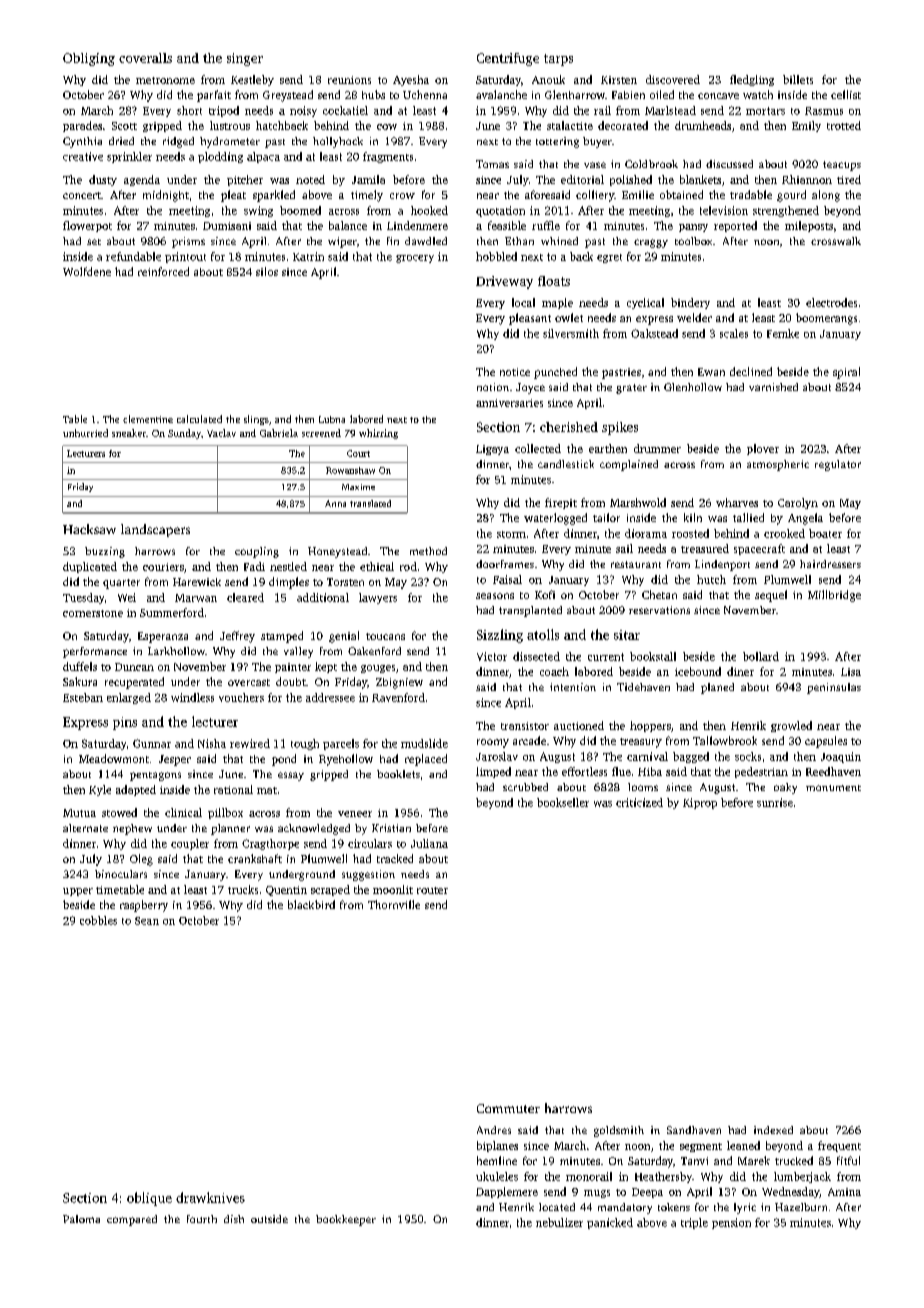  I want to click on Sakura, so click(80, 681).
